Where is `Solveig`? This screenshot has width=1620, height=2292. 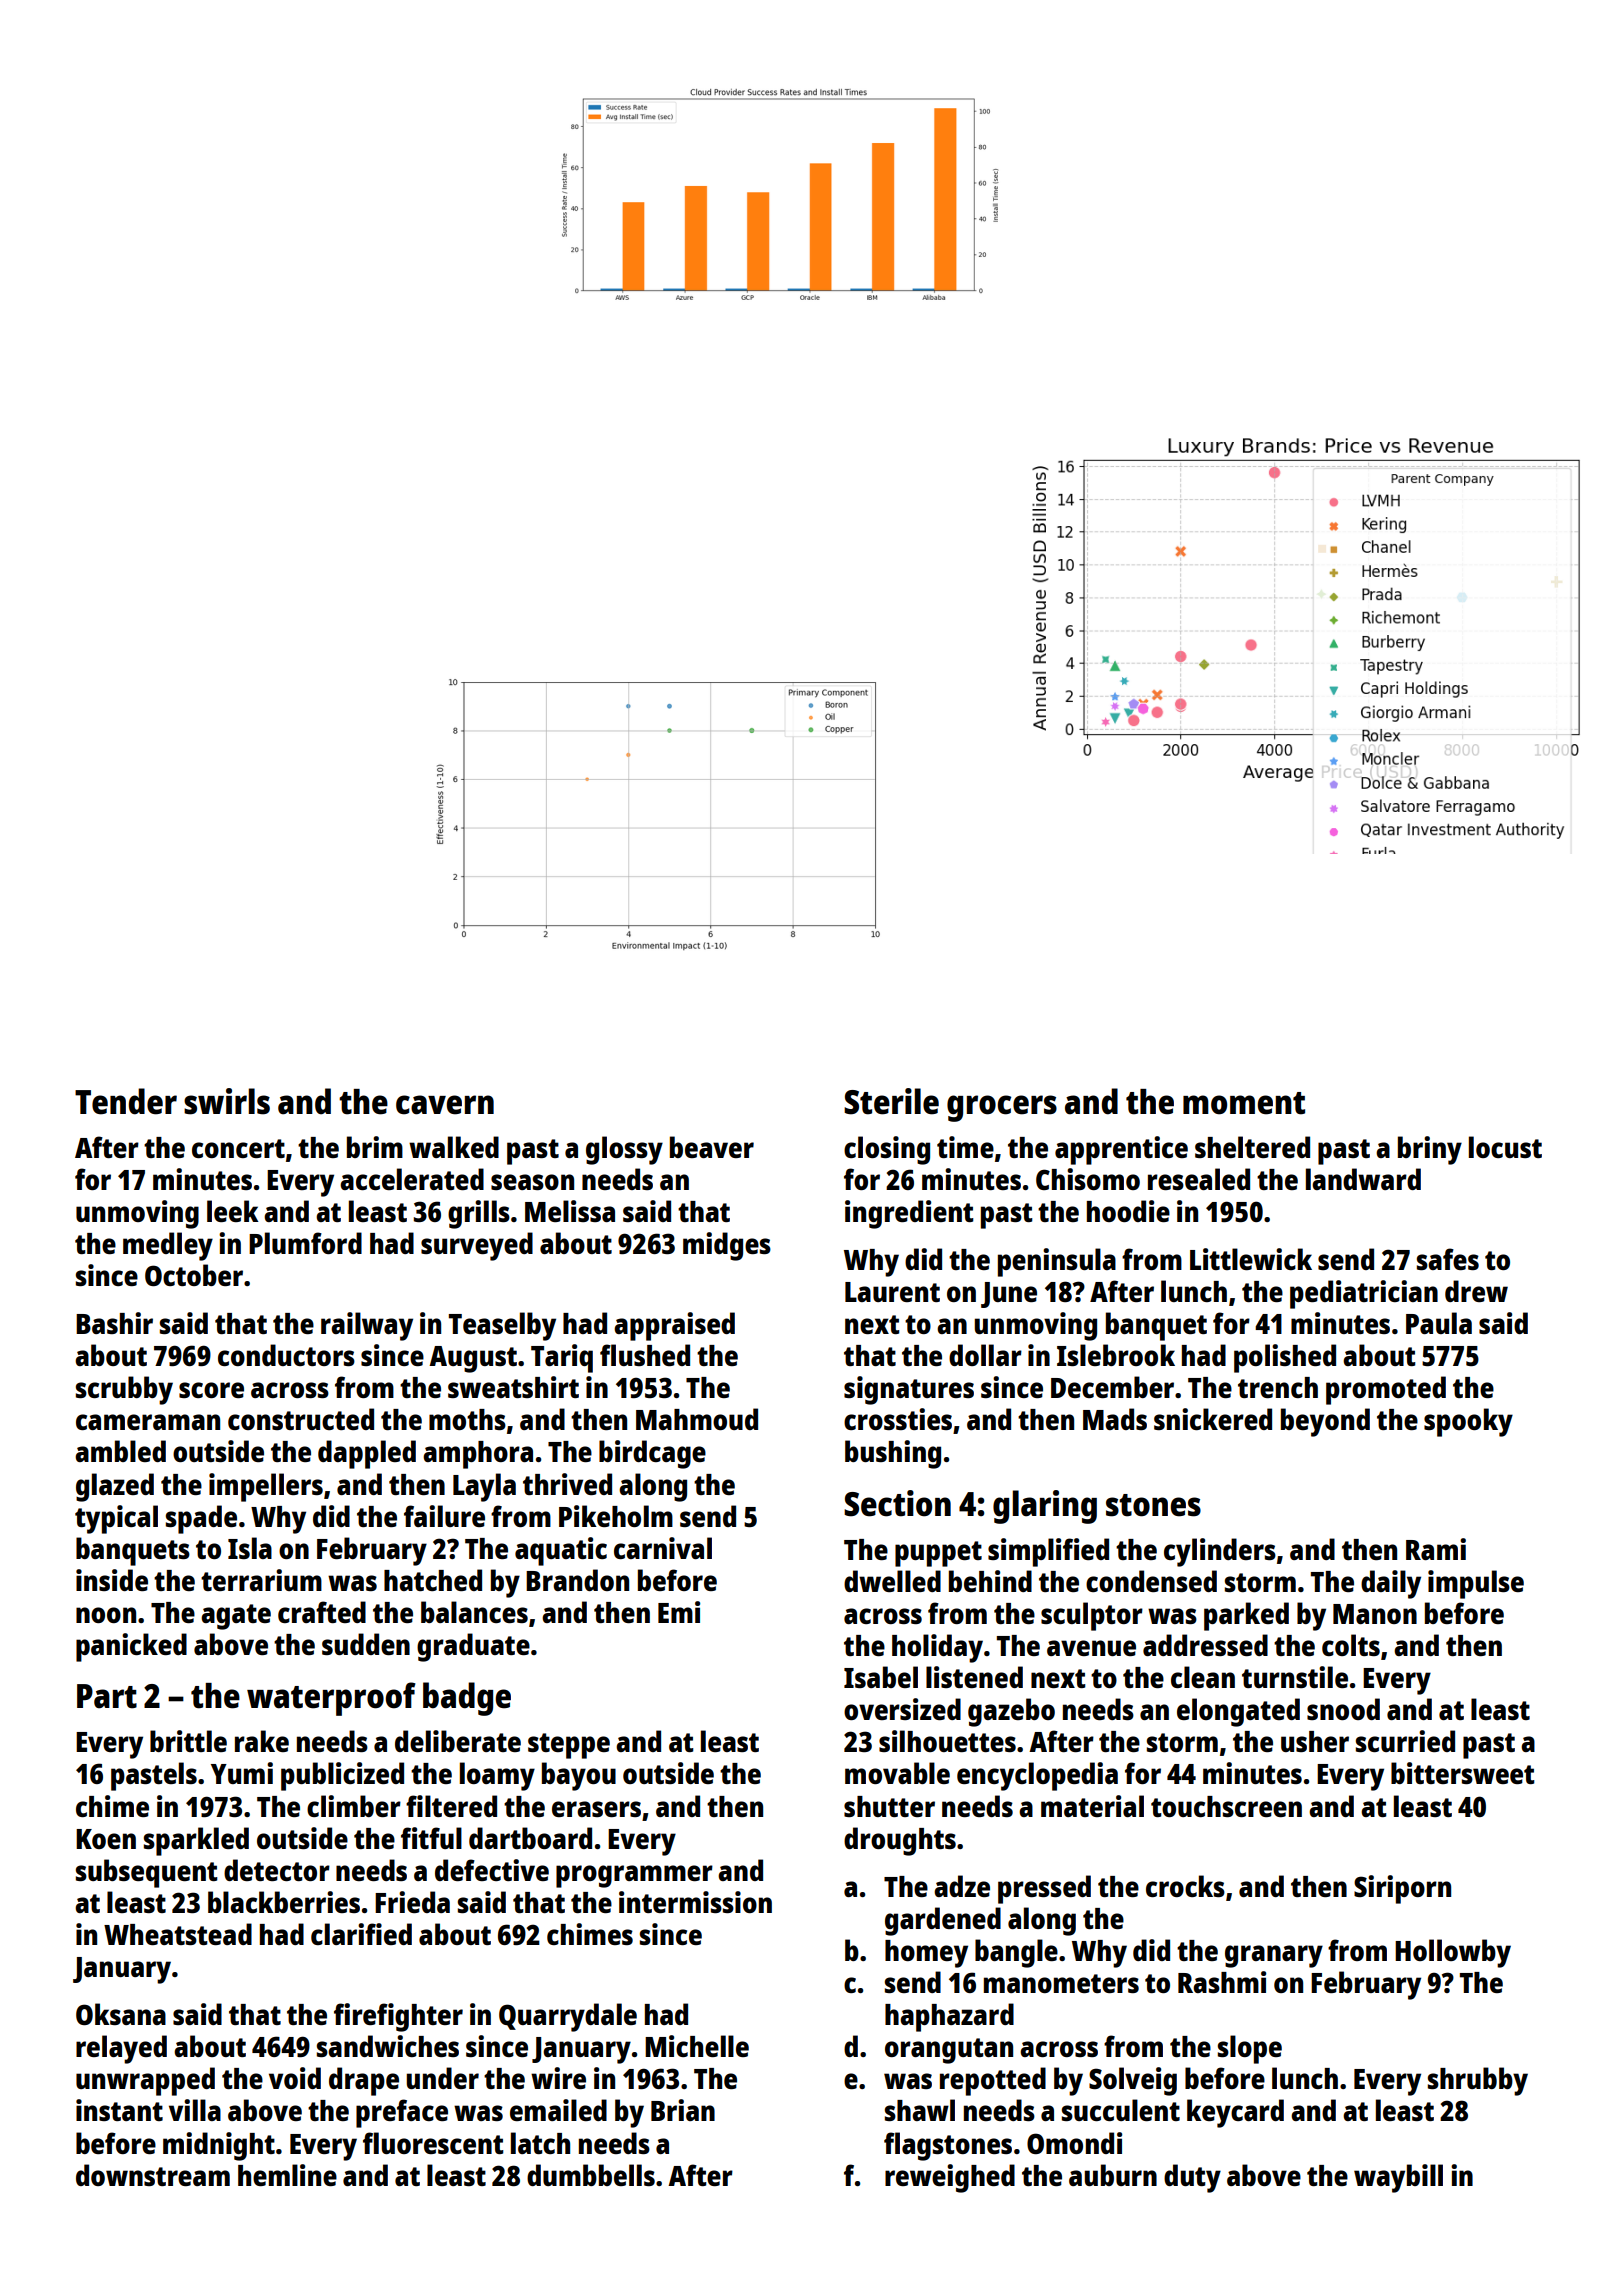
Solveig is located at coordinates (1133, 2081).
